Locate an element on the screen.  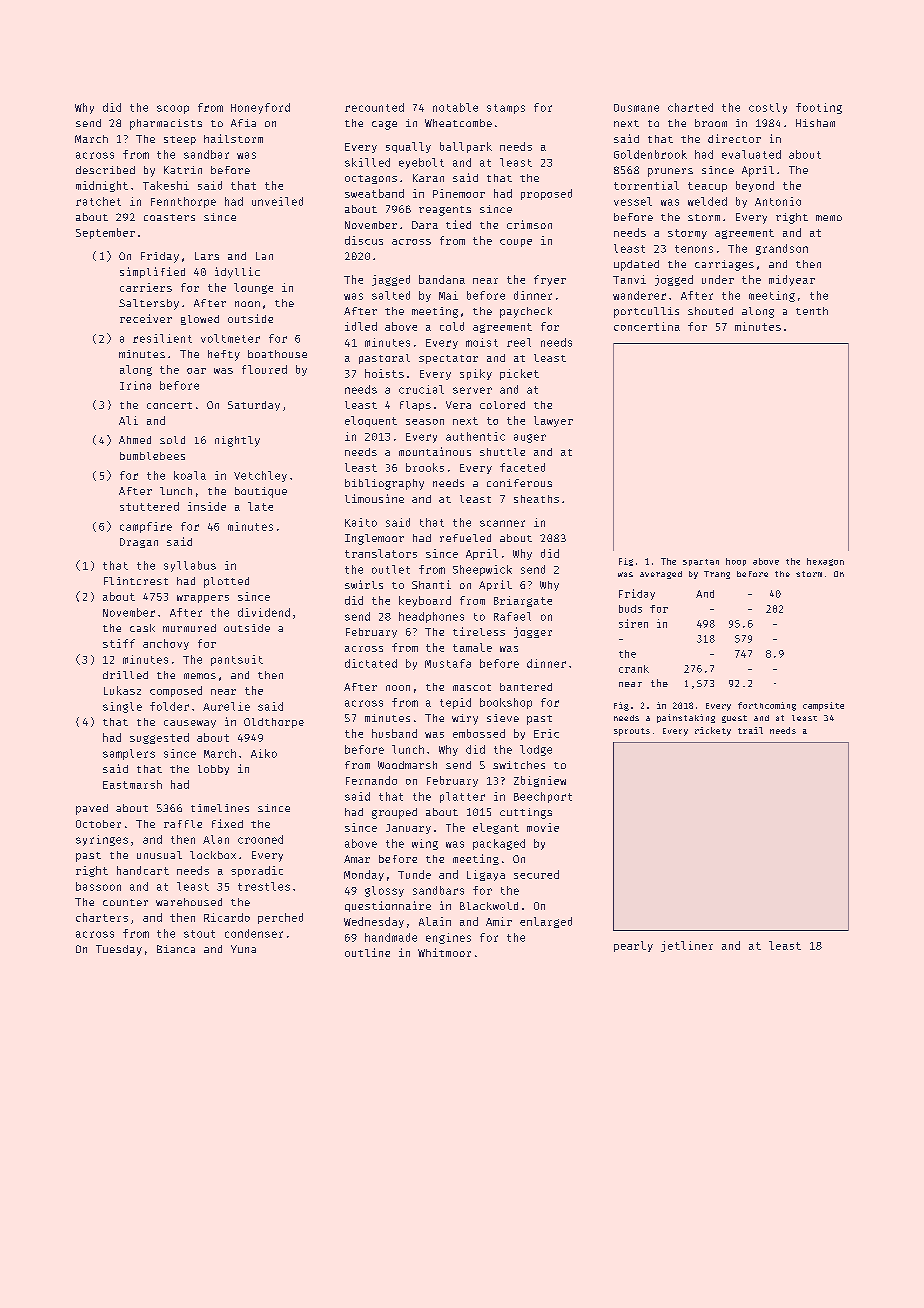
beyond is located at coordinates (755, 186).
